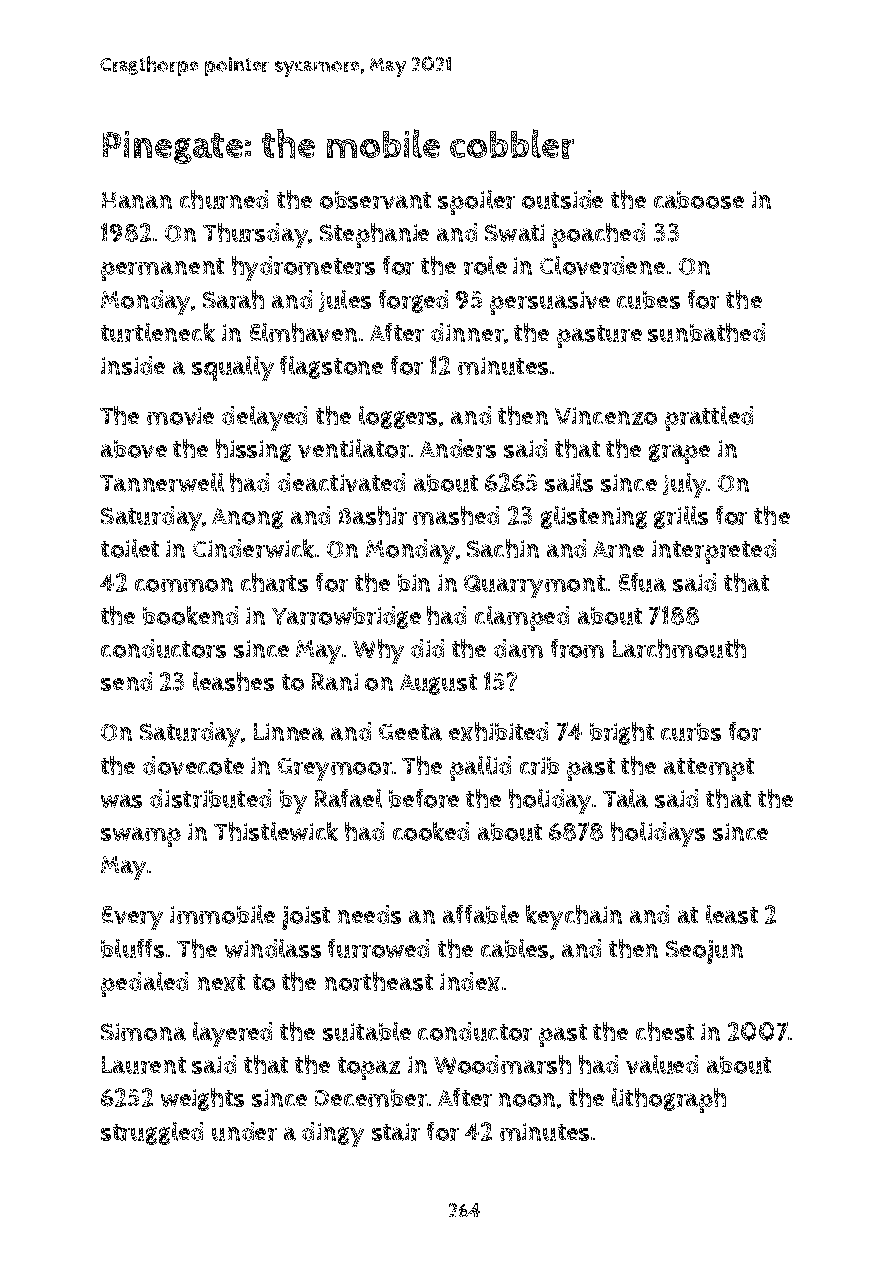  I want to click on caboose, so click(699, 200).
